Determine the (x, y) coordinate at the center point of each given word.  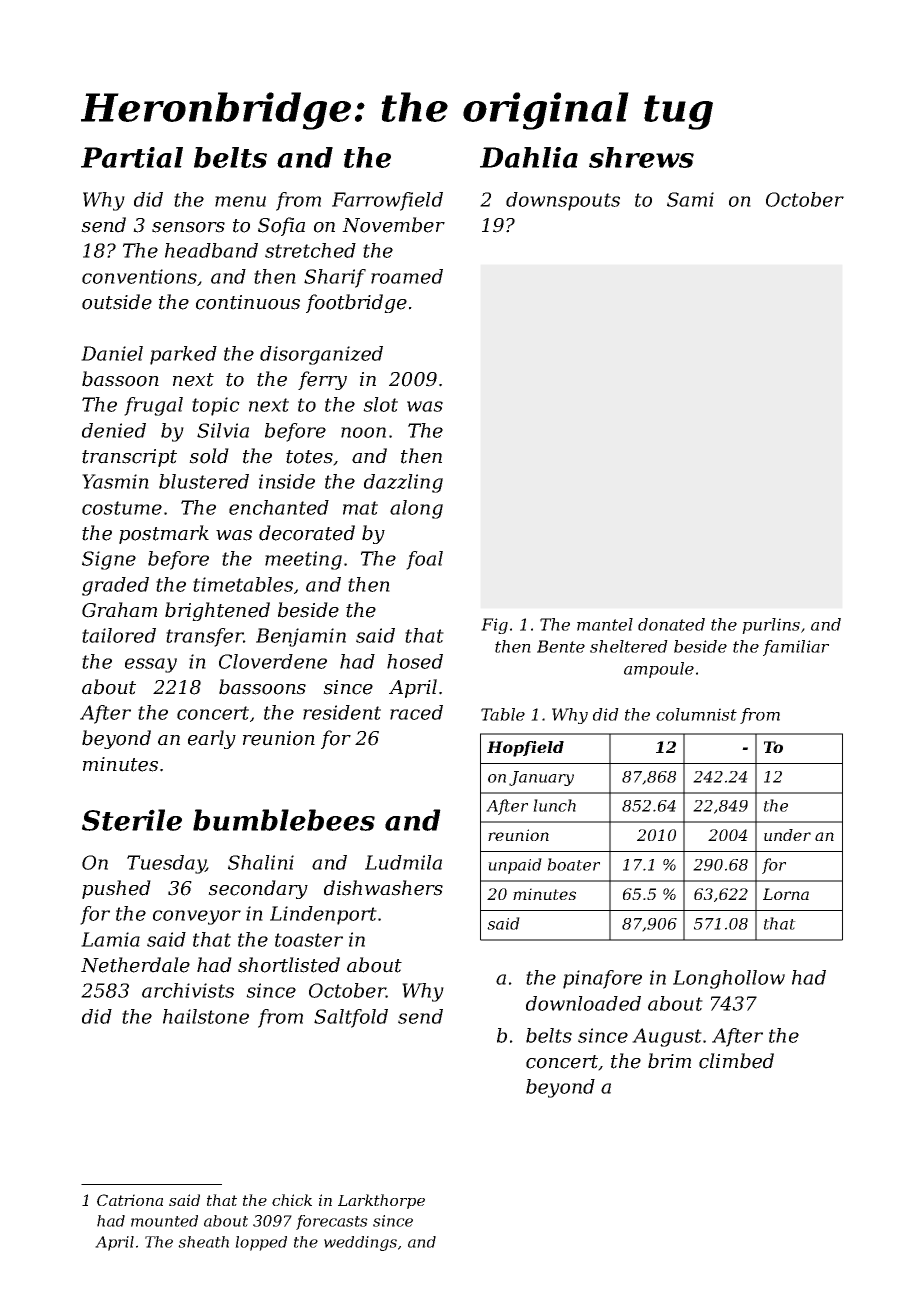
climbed (736, 1061)
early (212, 739)
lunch (554, 805)
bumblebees (284, 820)
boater (573, 864)
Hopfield (525, 749)
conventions (139, 276)
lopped (261, 1243)
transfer (204, 637)
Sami (690, 199)
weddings (360, 1243)
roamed (407, 276)
